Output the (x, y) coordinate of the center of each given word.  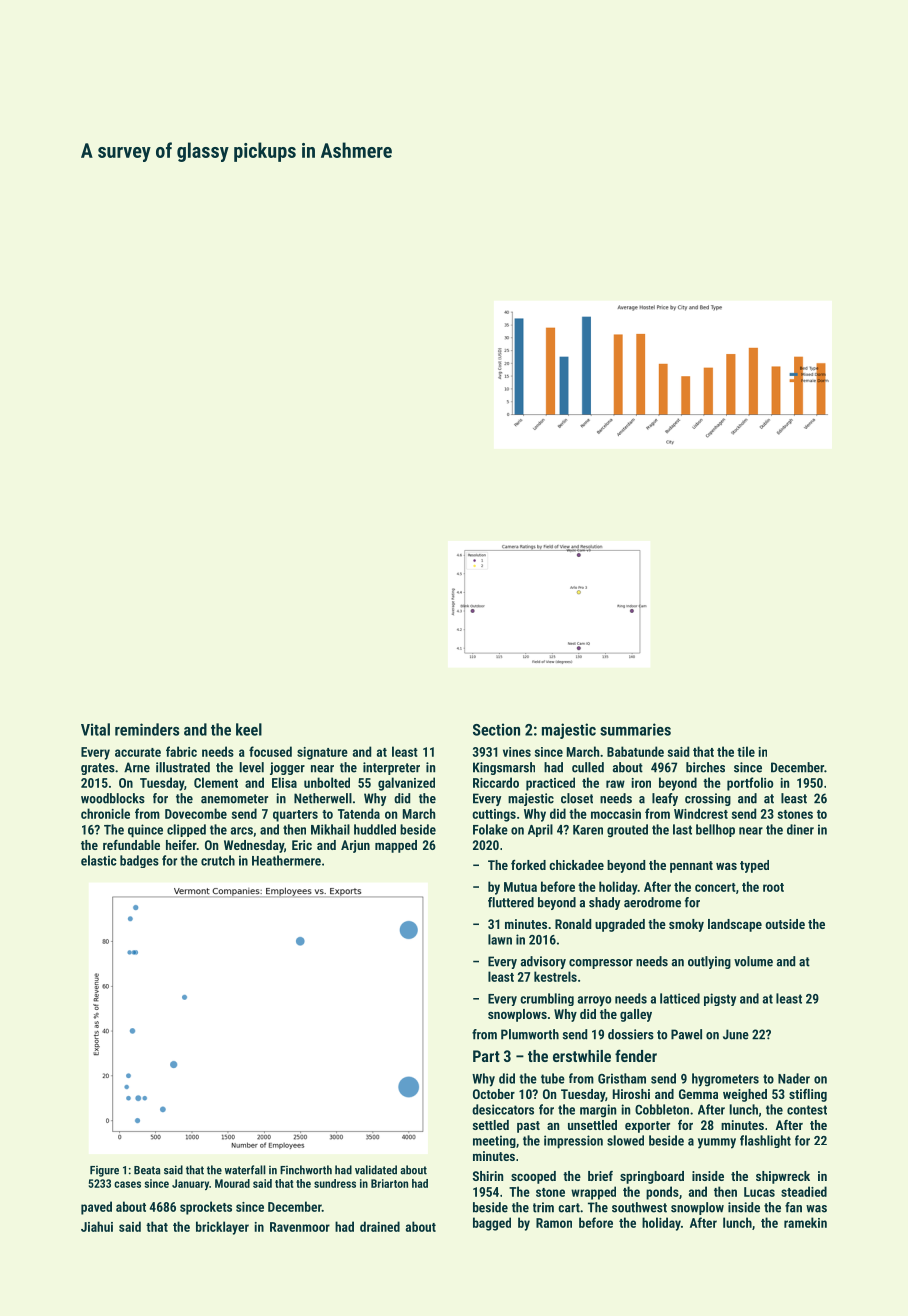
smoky (686, 925)
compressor (601, 964)
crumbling (547, 999)
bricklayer (222, 1228)
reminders (147, 729)
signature (322, 753)
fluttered (511, 902)
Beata (147, 1170)
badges (139, 861)
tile (746, 751)
